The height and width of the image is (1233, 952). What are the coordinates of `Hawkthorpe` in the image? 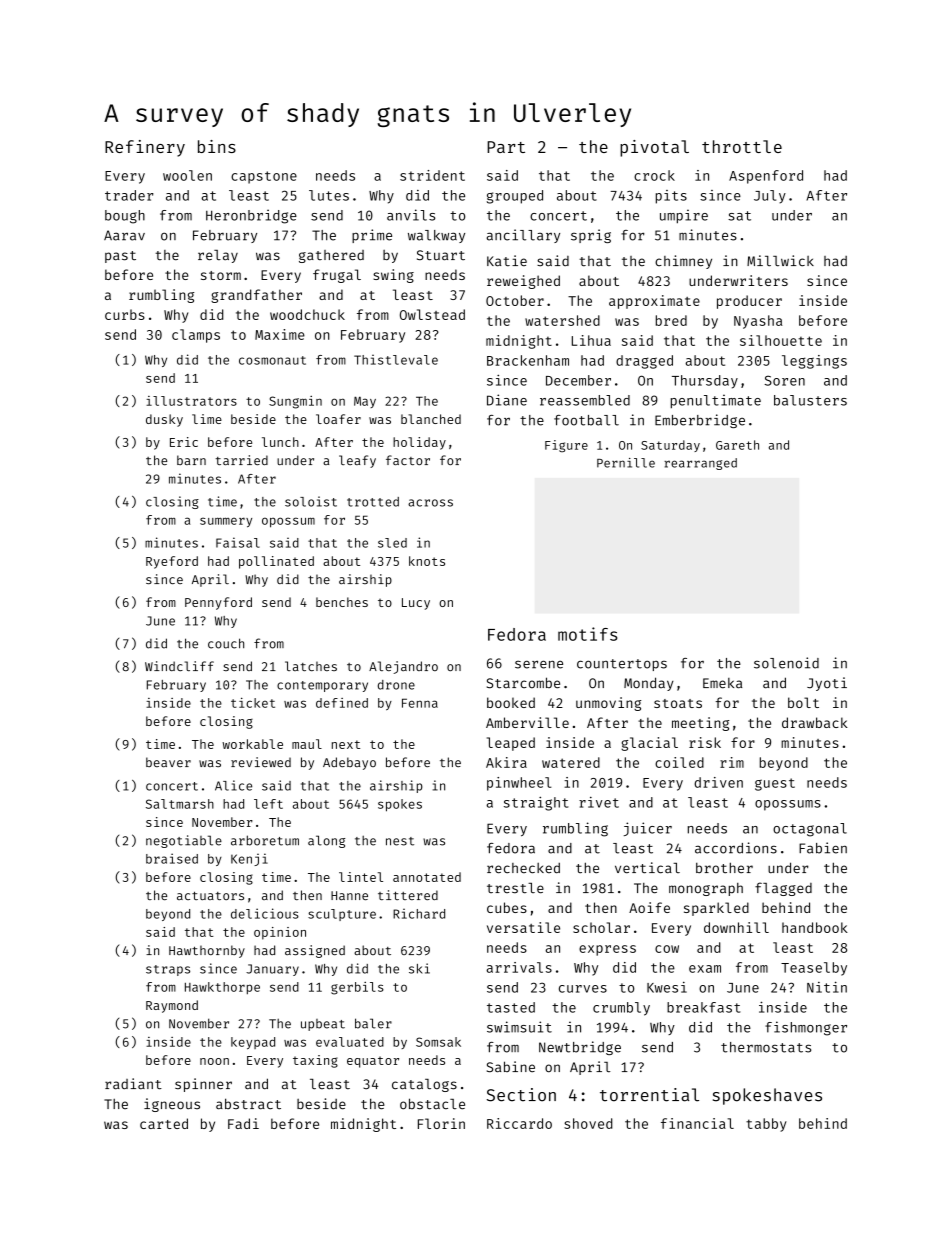 It's located at (222, 988).
